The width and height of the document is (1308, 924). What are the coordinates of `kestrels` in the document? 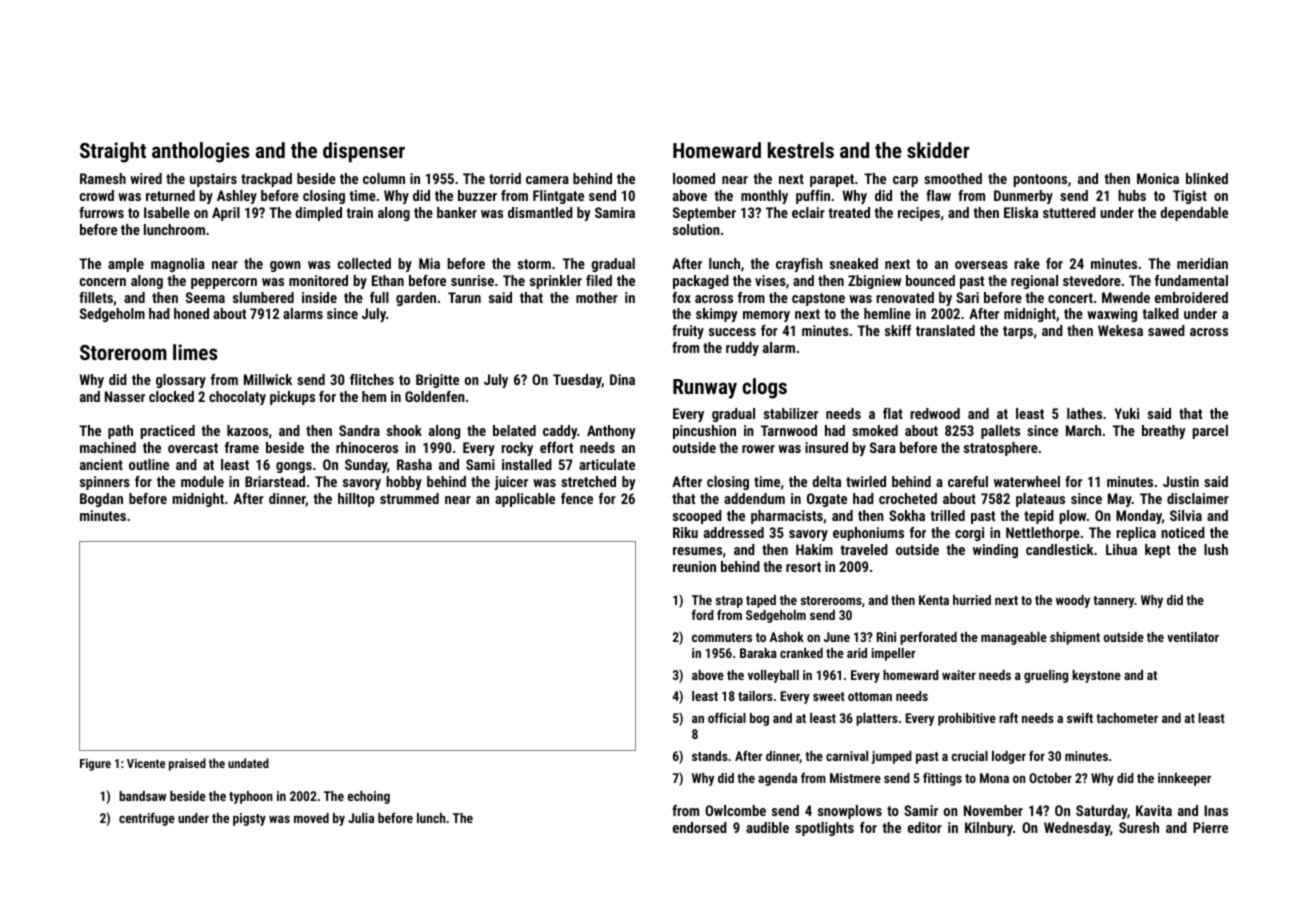 It's located at (801, 150).
